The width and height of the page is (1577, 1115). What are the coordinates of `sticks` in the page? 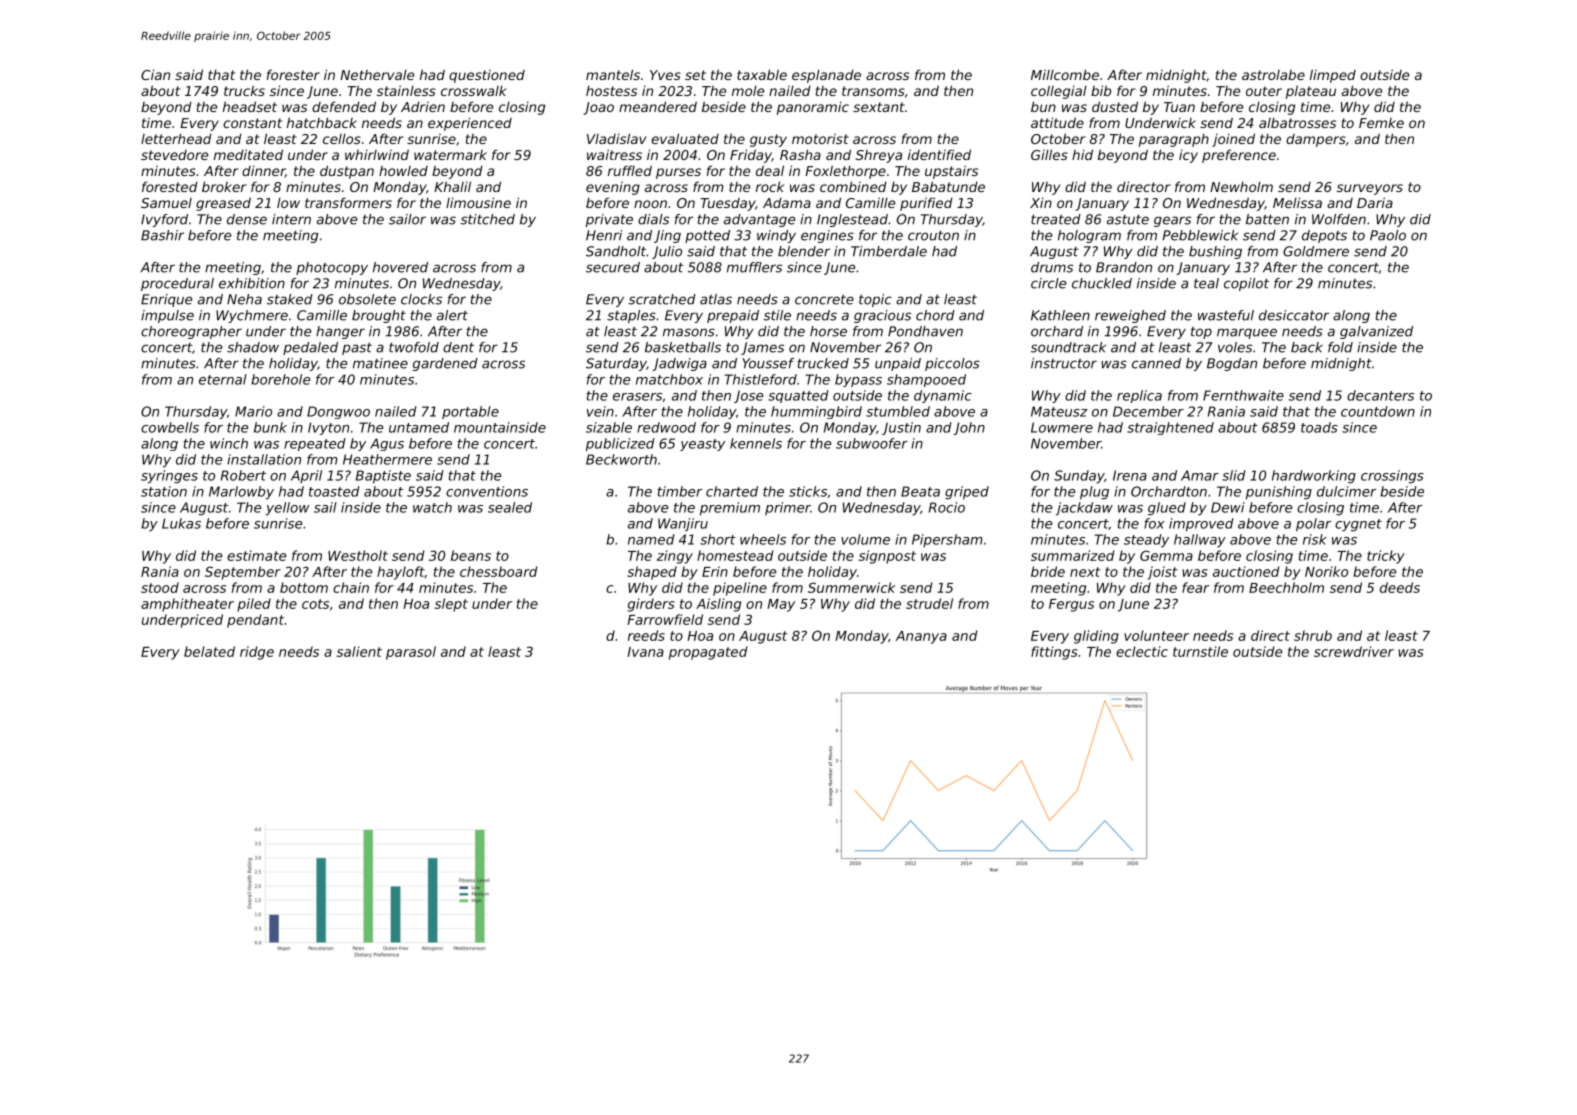 It's located at (808, 491).
